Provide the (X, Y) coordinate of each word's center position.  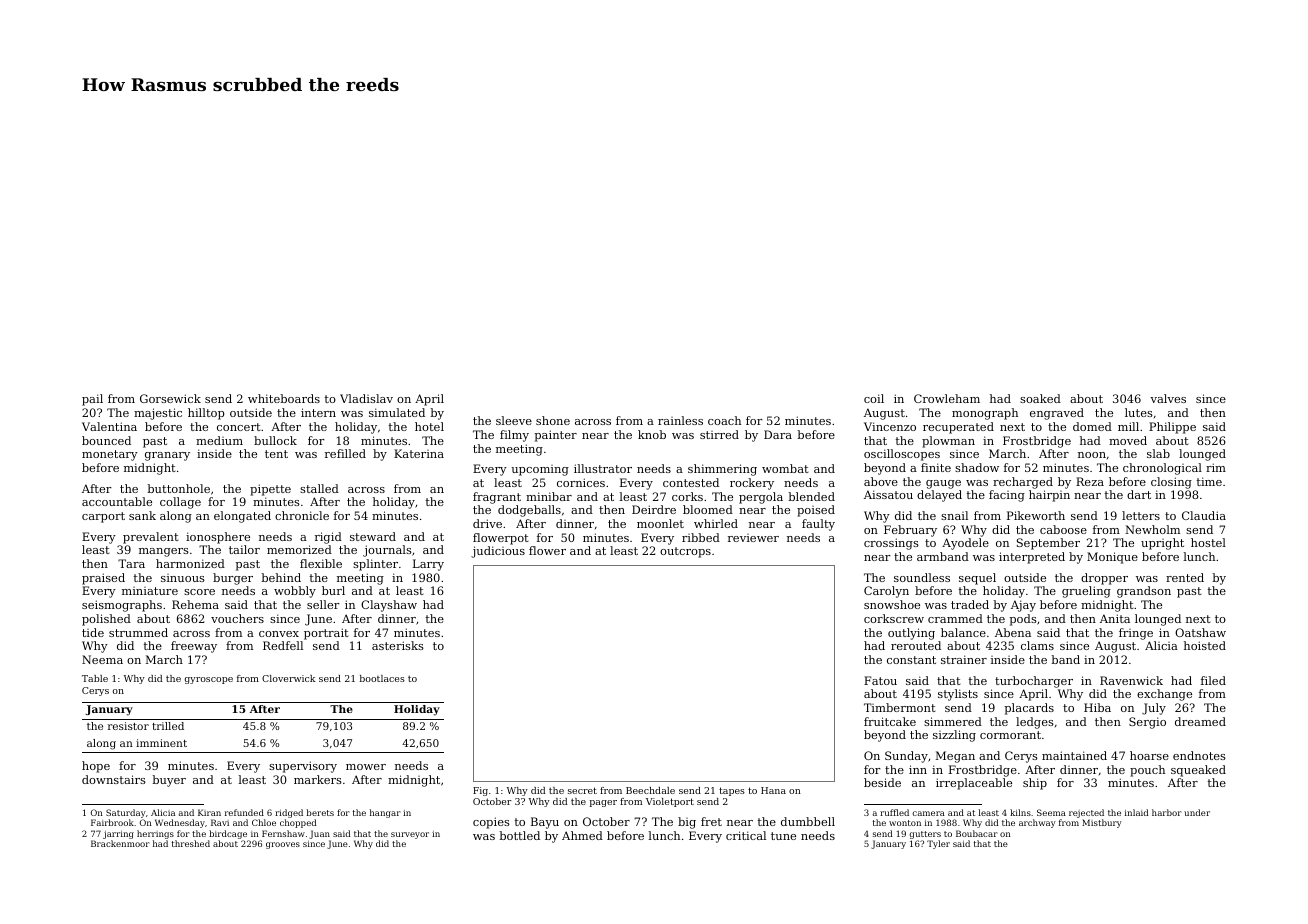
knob (652, 434)
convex (279, 634)
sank (142, 515)
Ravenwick (1131, 680)
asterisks (398, 645)
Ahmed (582, 835)
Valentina (109, 426)
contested (691, 482)
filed (1213, 680)
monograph (985, 414)
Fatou (880, 680)
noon (1092, 455)
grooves (283, 845)
